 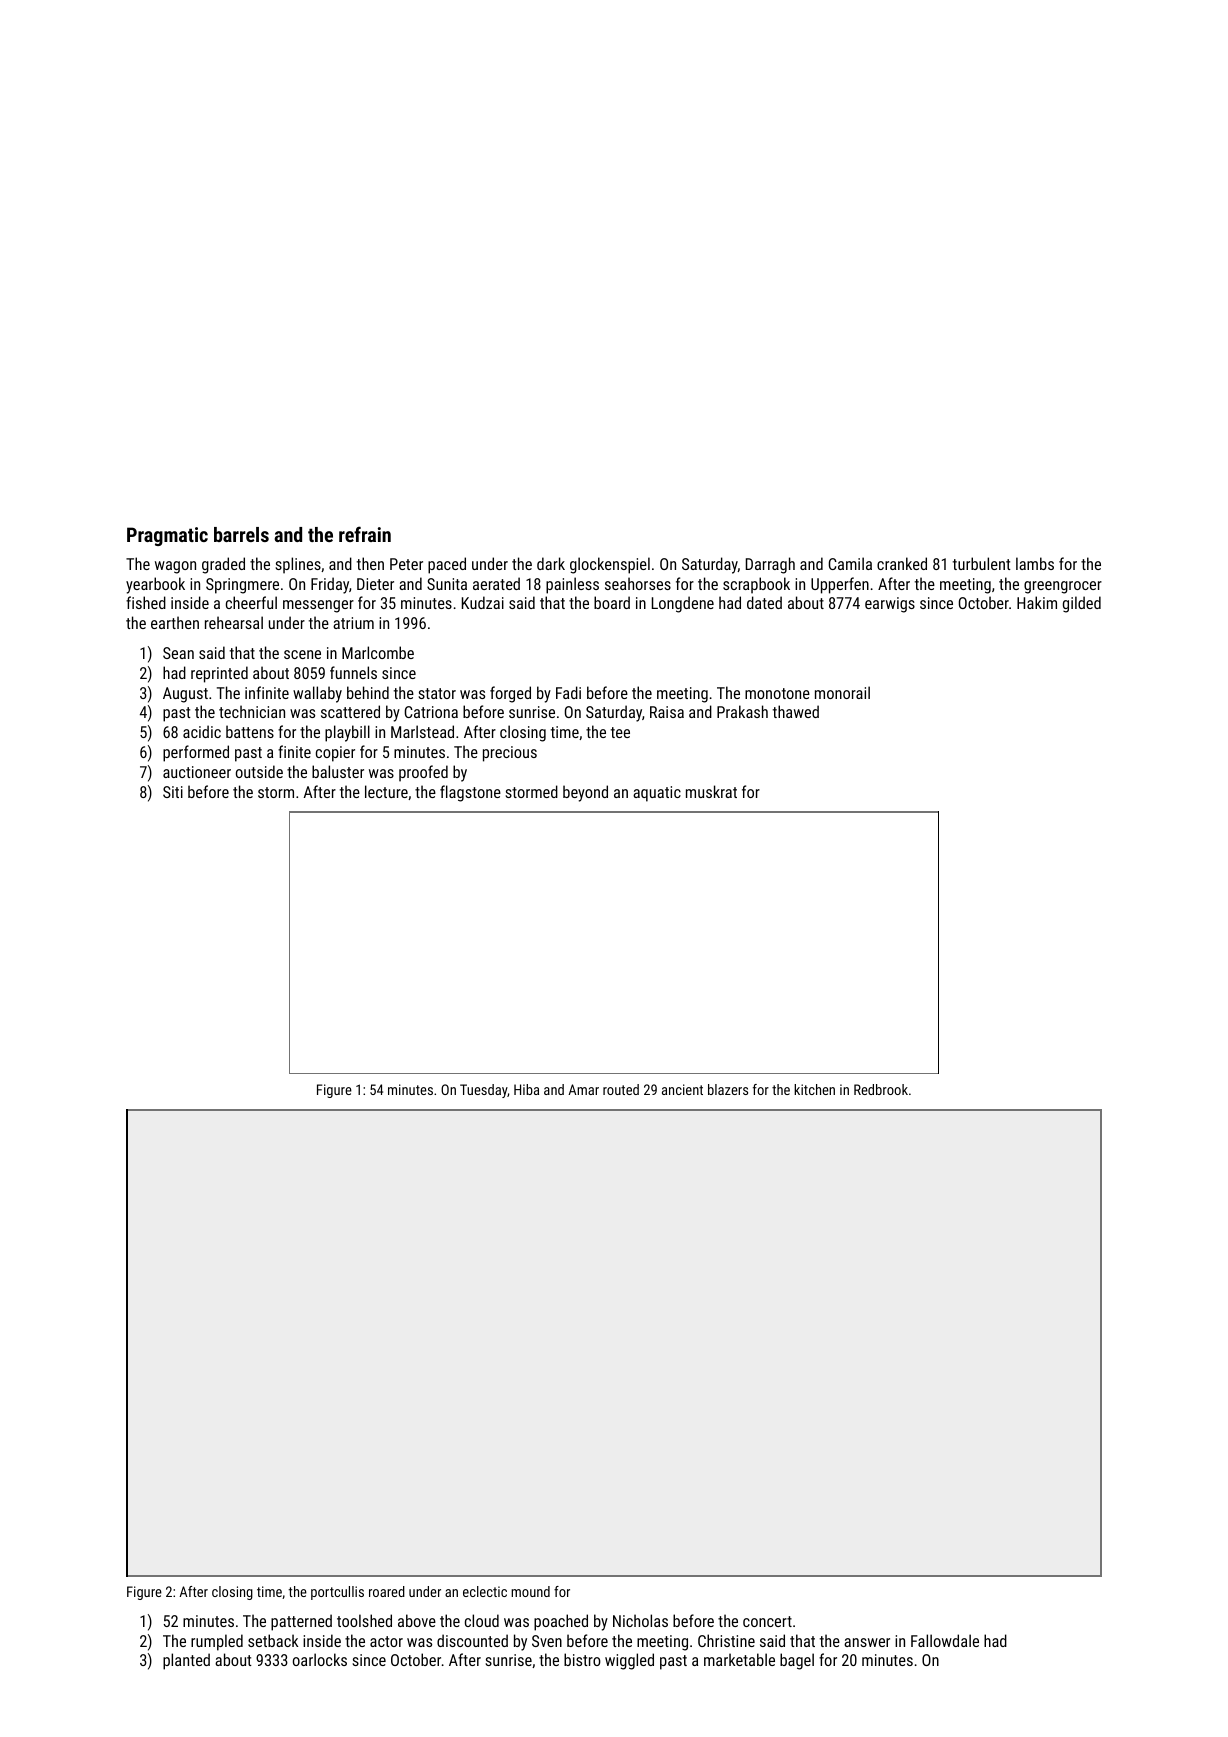 I want to click on wiggled, so click(x=629, y=1661).
